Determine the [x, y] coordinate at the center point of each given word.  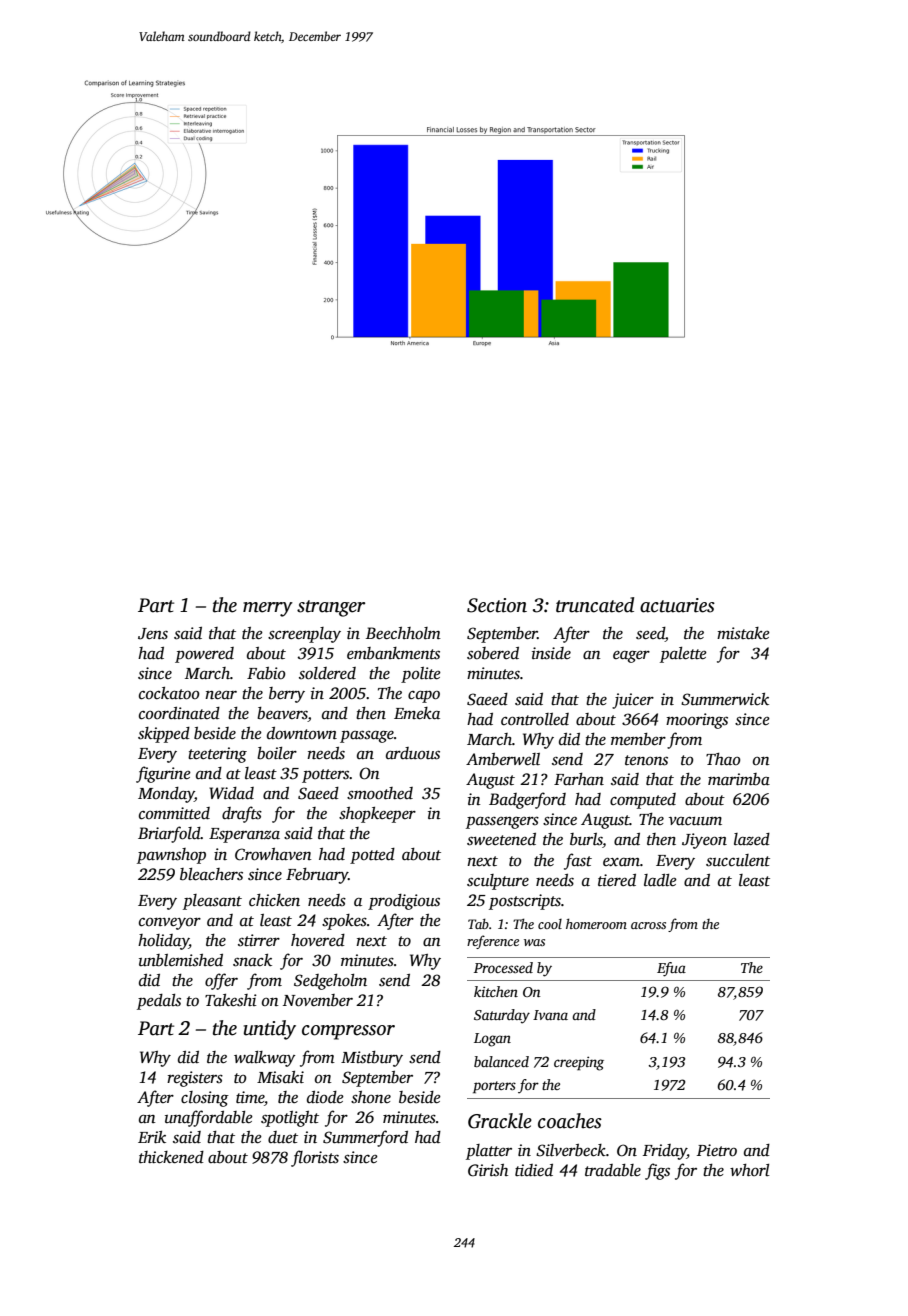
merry [268, 609]
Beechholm [403, 633]
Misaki [280, 1077]
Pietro [717, 1150]
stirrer [259, 940]
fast [578, 861]
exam [621, 862]
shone [371, 1097]
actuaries [677, 605]
